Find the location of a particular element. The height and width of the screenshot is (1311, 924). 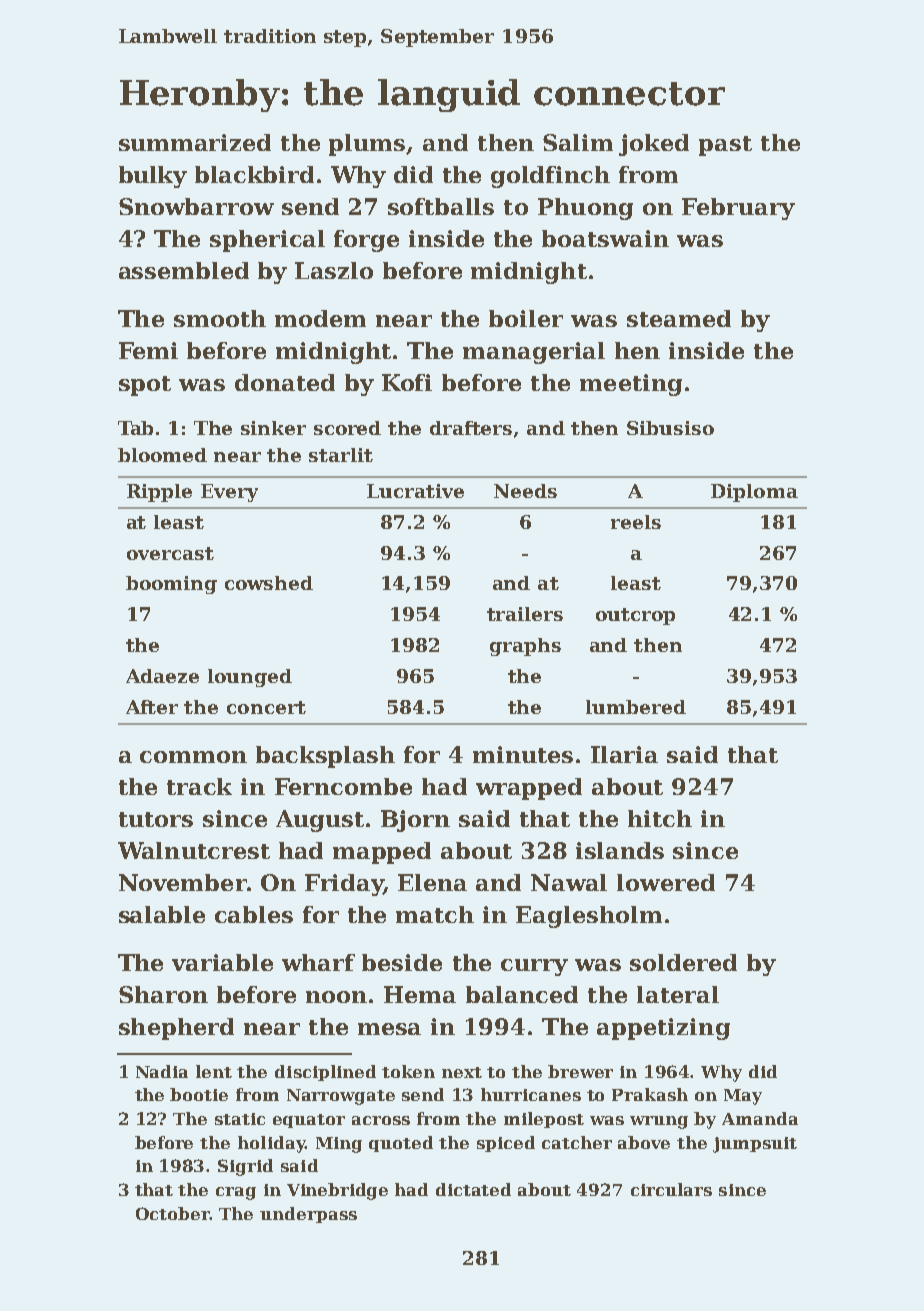

Sigrid is located at coordinates (245, 1167).
